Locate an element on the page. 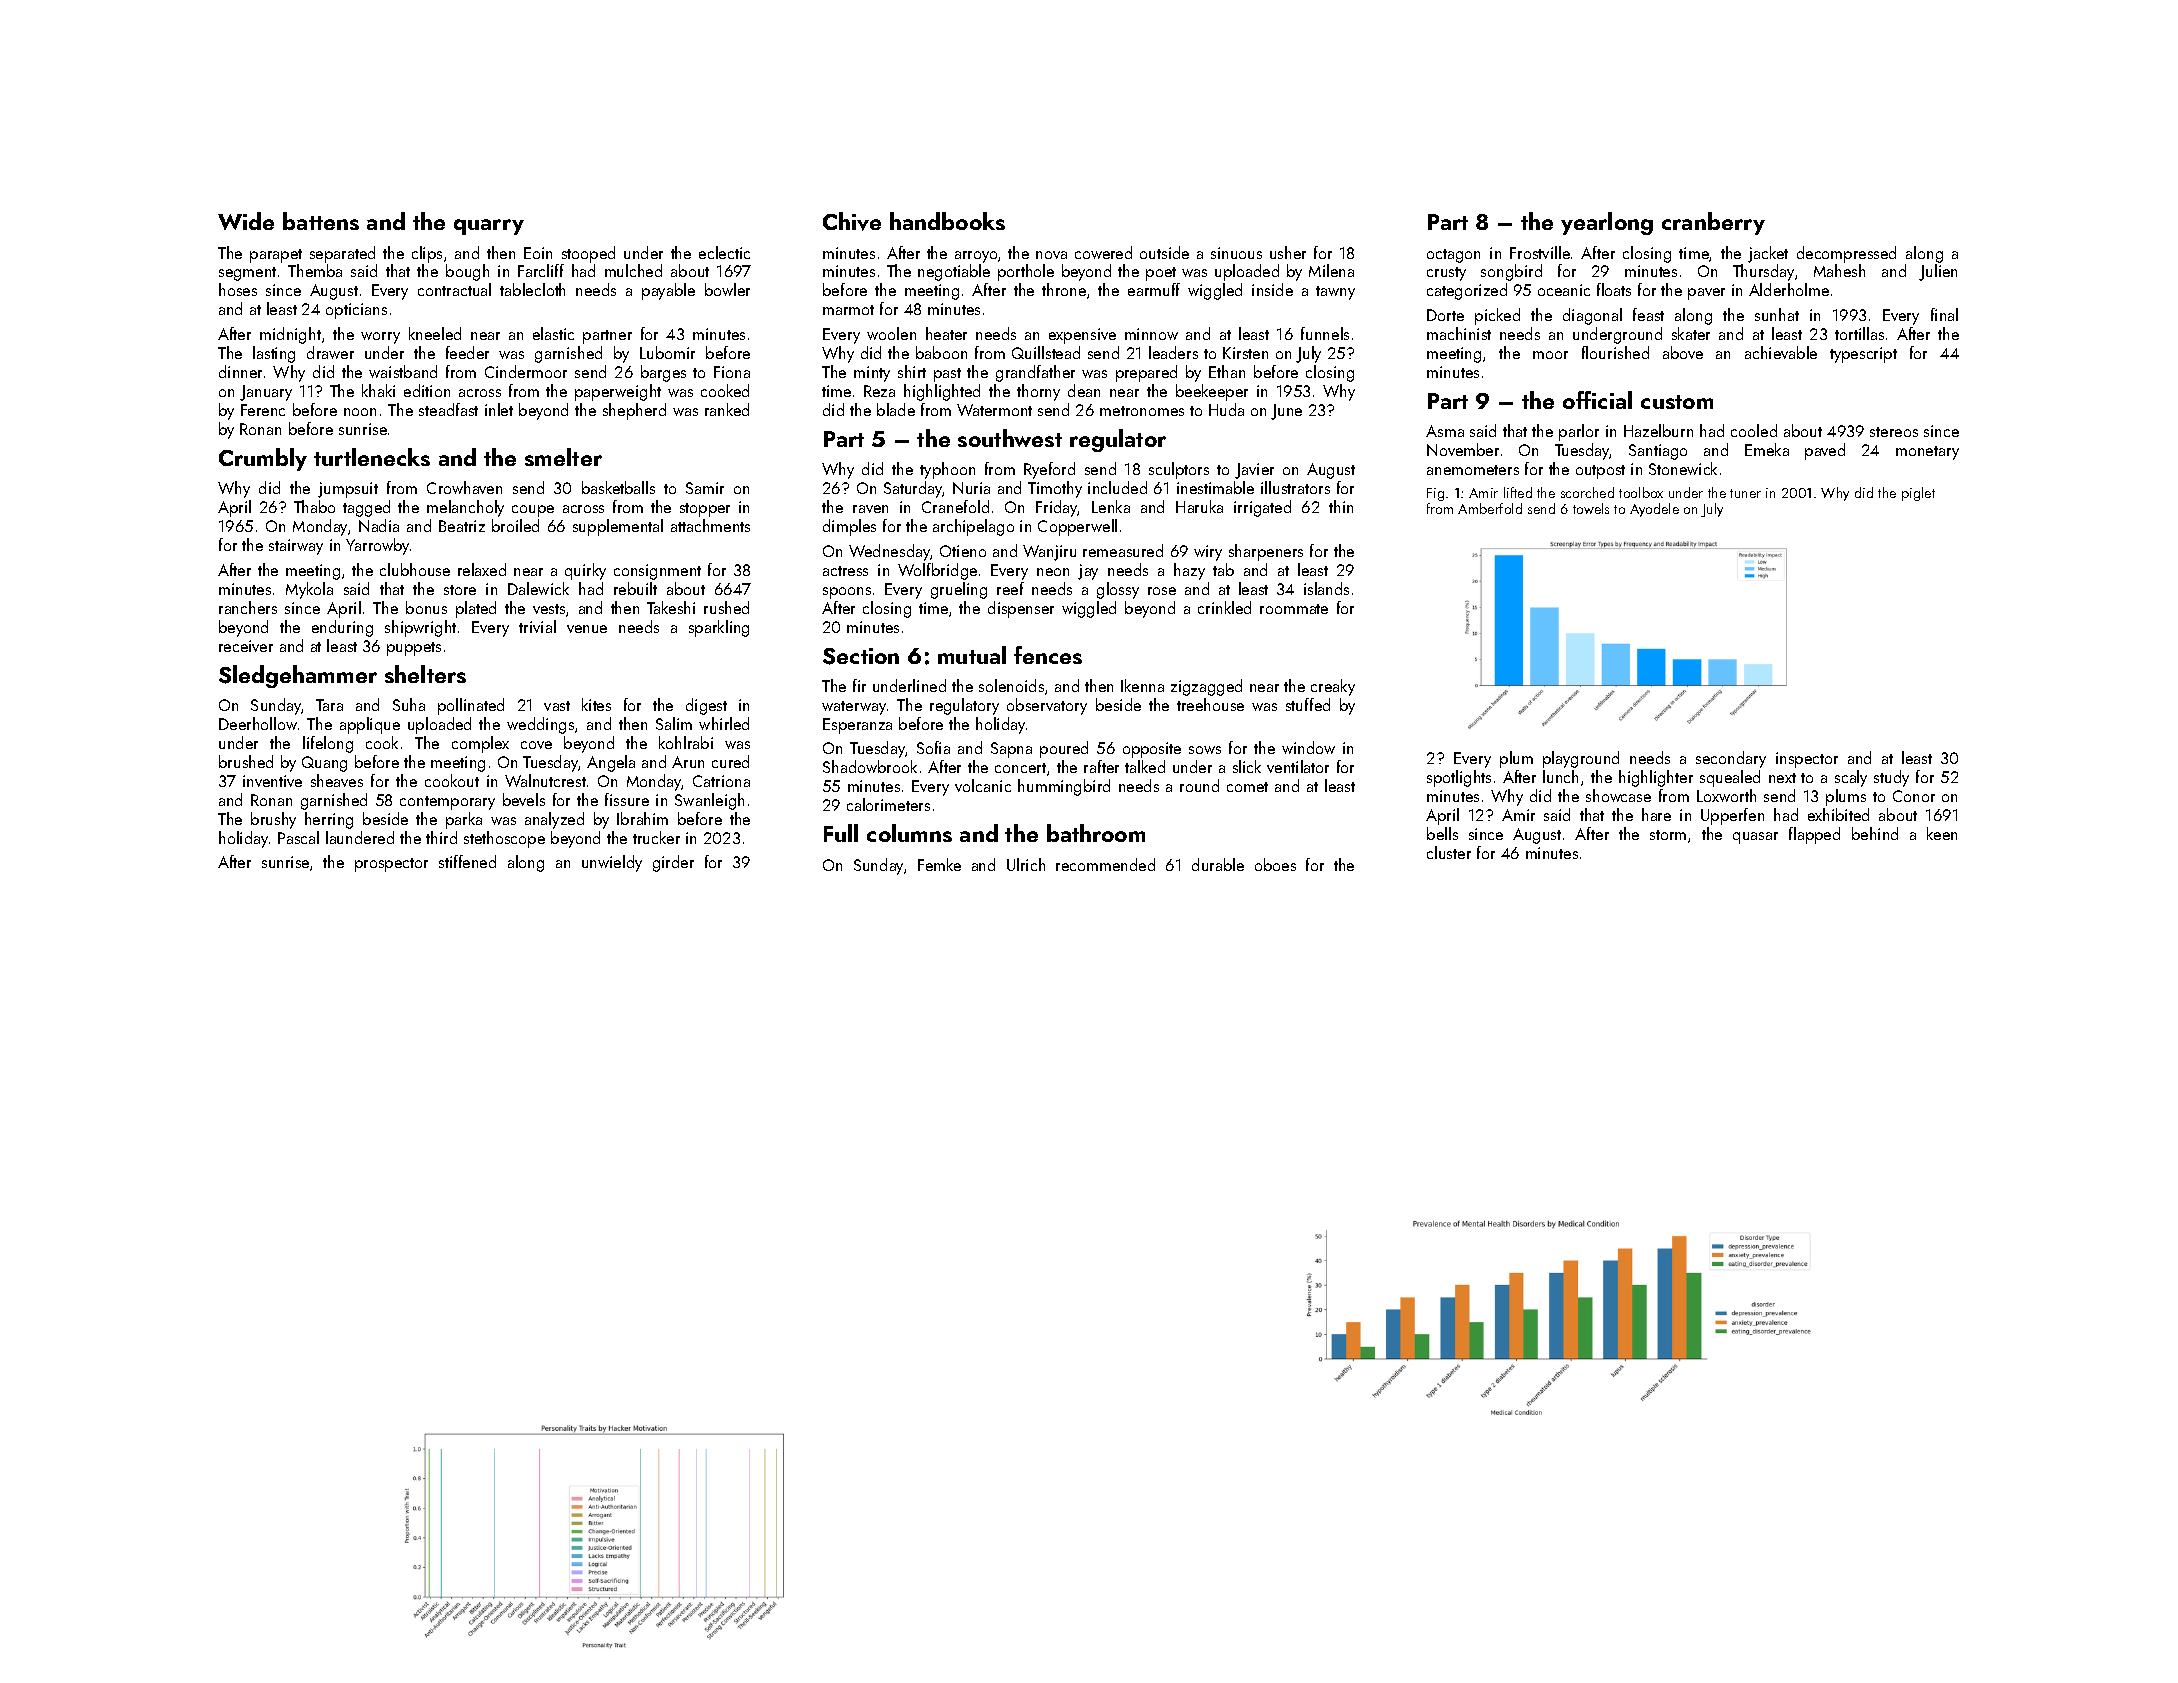  Ayodele is located at coordinates (1654, 510).
